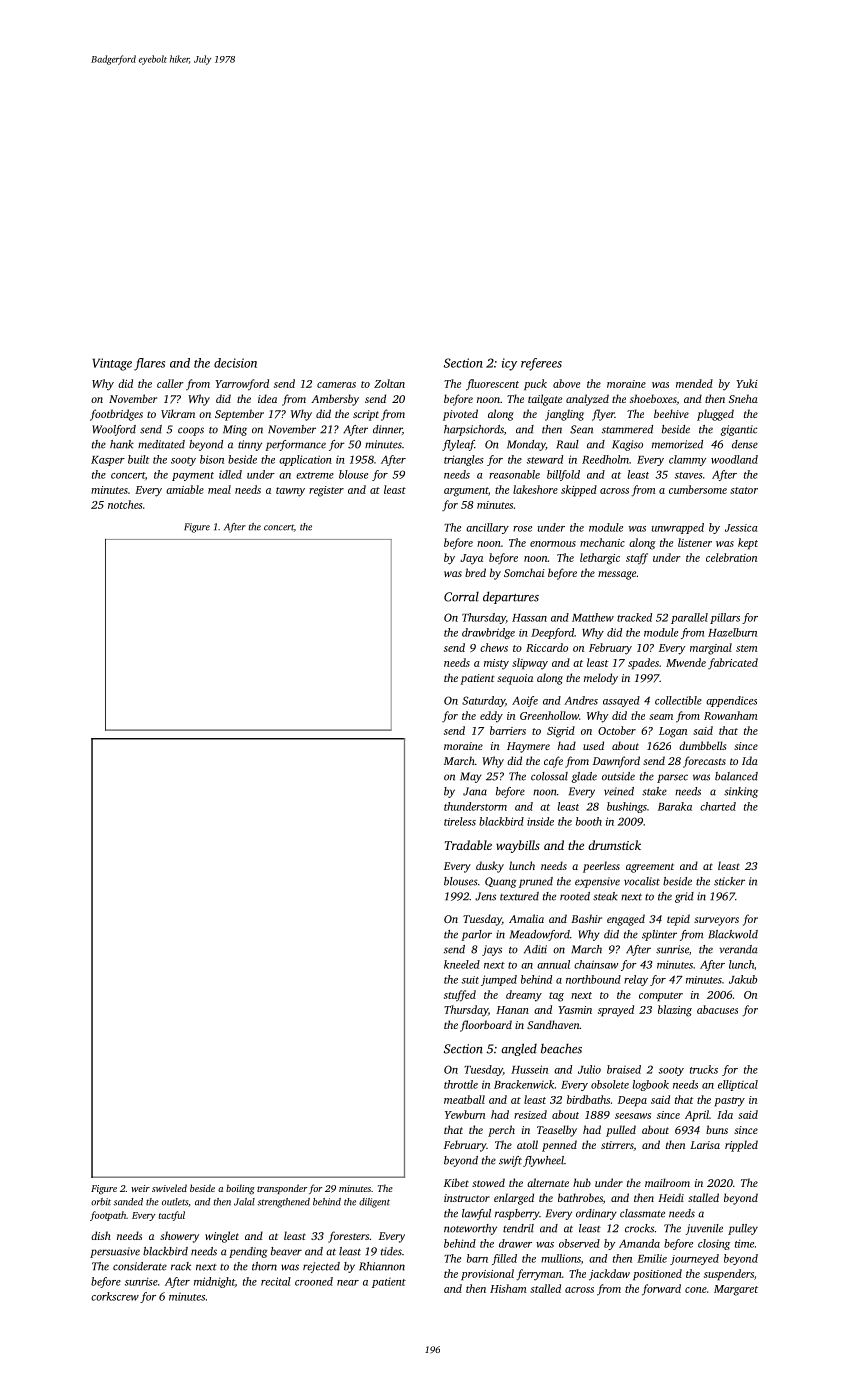  What do you see at coordinates (642, 881) in the document?
I see `vocalist` at bounding box center [642, 881].
